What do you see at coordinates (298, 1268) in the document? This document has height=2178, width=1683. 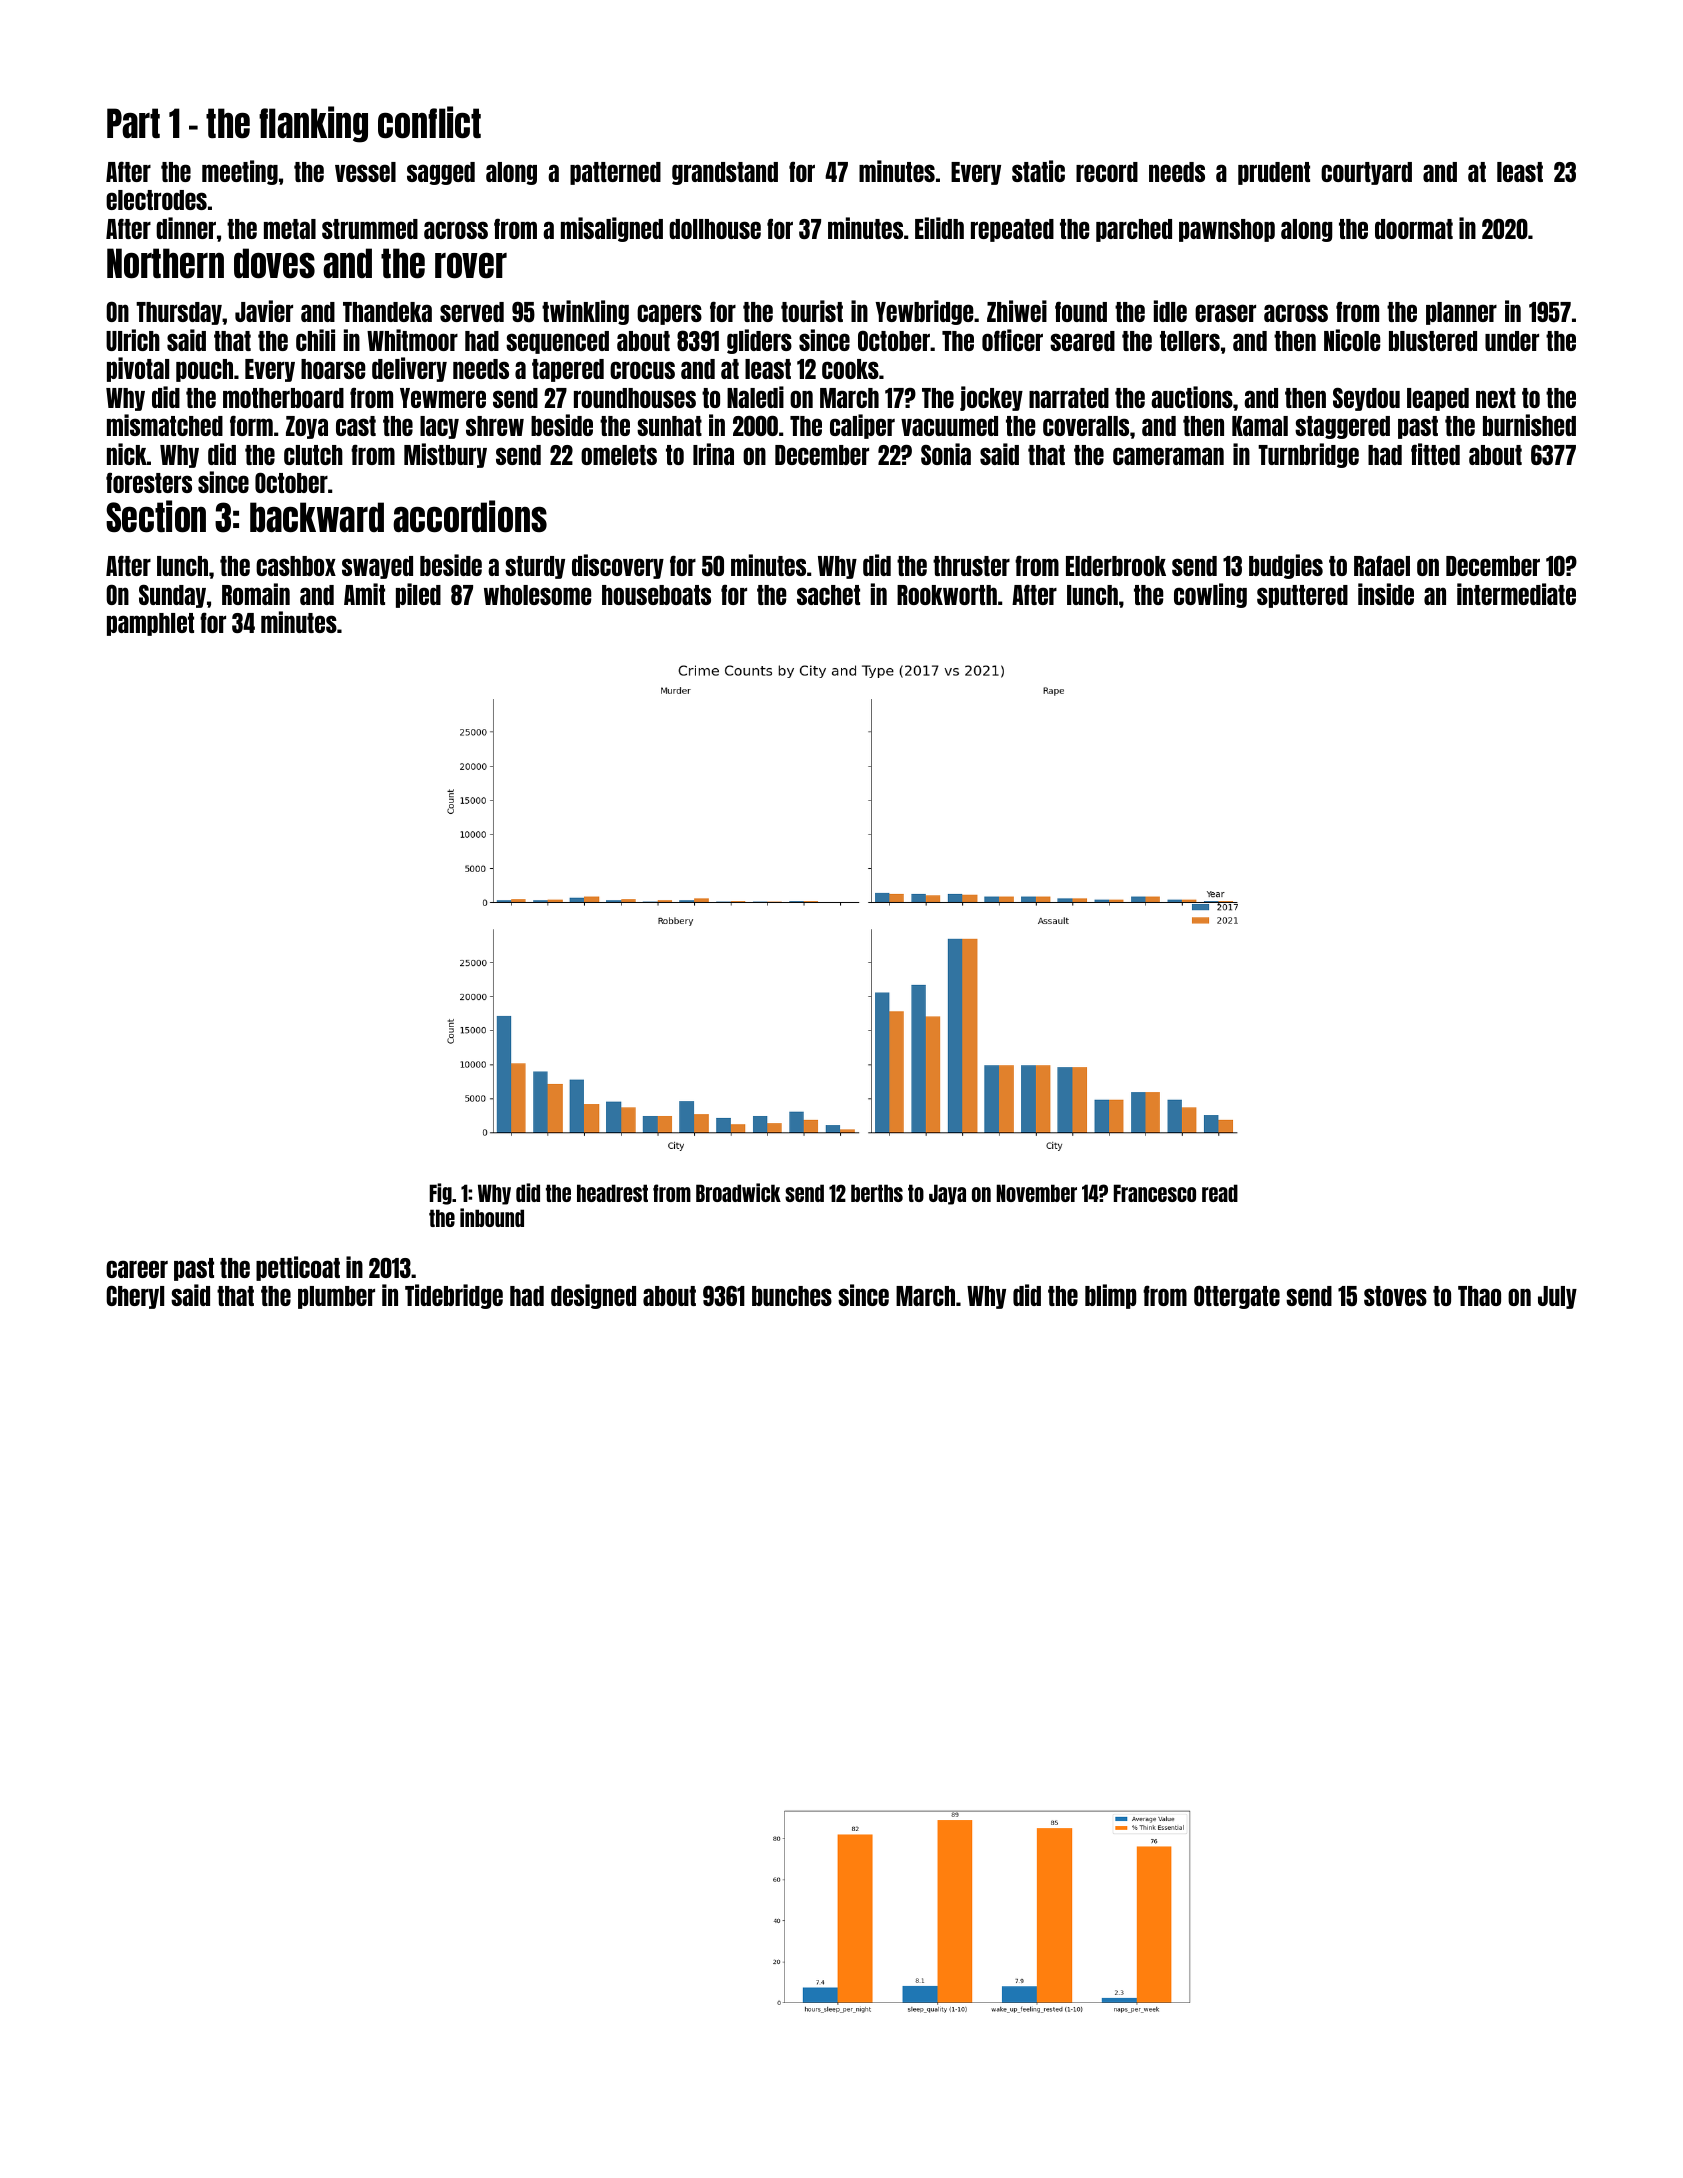 I see `petticoat` at bounding box center [298, 1268].
